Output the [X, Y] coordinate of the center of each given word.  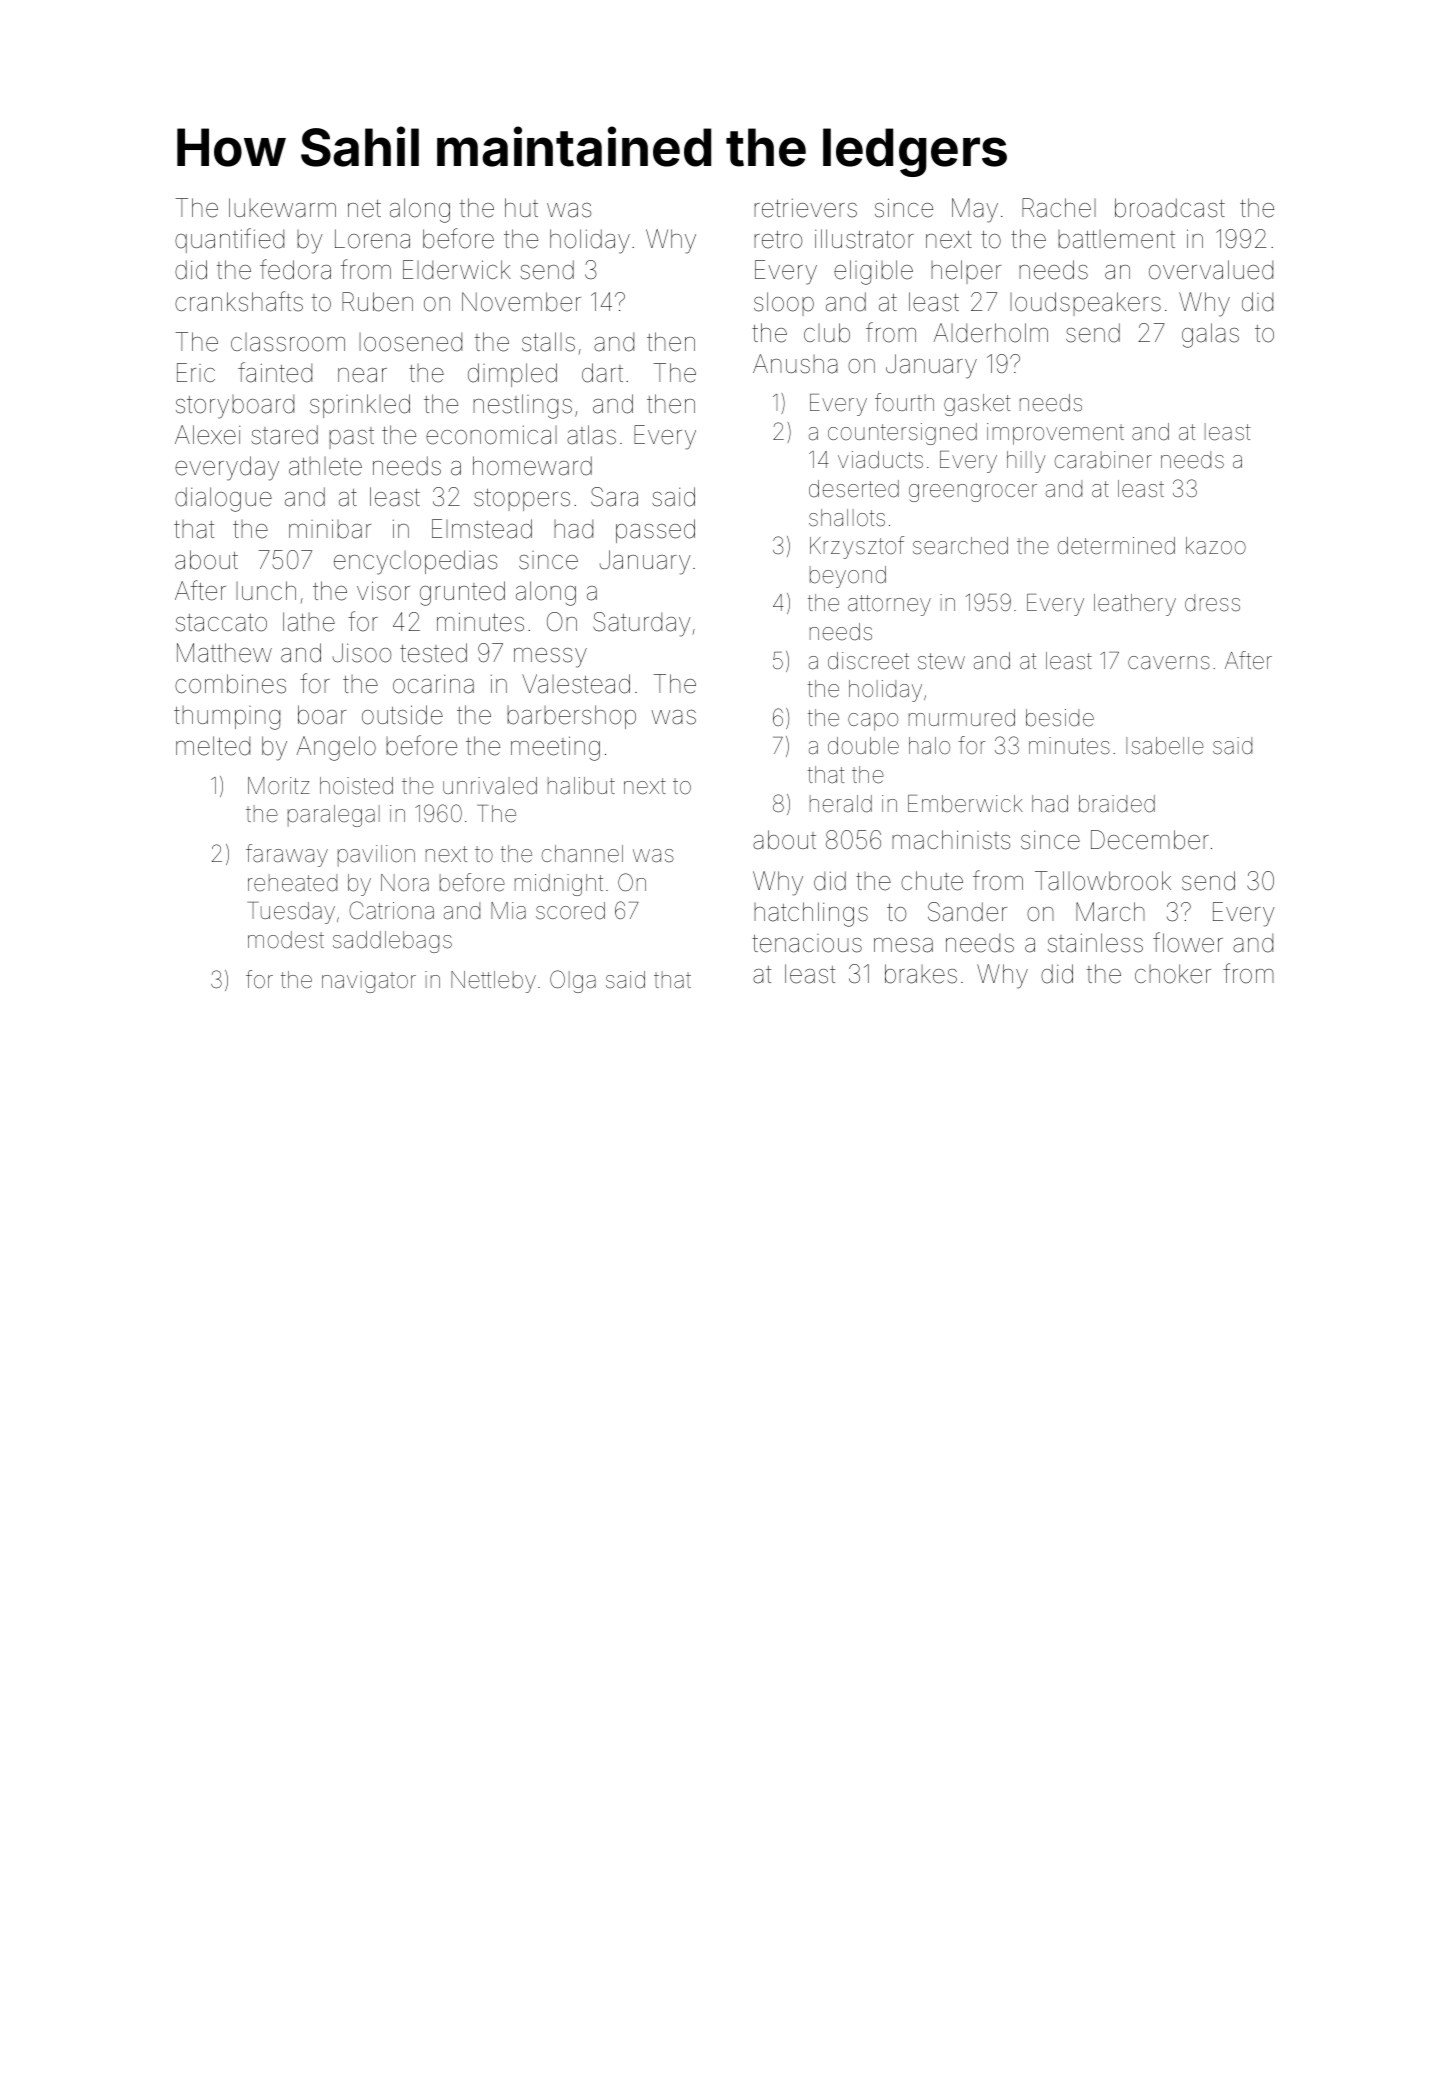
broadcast [1170, 208]
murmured [962, 718]
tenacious [807, 943]
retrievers [805, 208]
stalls [548, 342]
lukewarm [282, 208]
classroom [288, 342]
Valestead [576, 684]
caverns [1169, 663]
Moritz [279, 786]
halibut [581, 786]
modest [286, 940]
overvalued [1211, 270]
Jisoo [362, 653]
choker [1173, 974]
